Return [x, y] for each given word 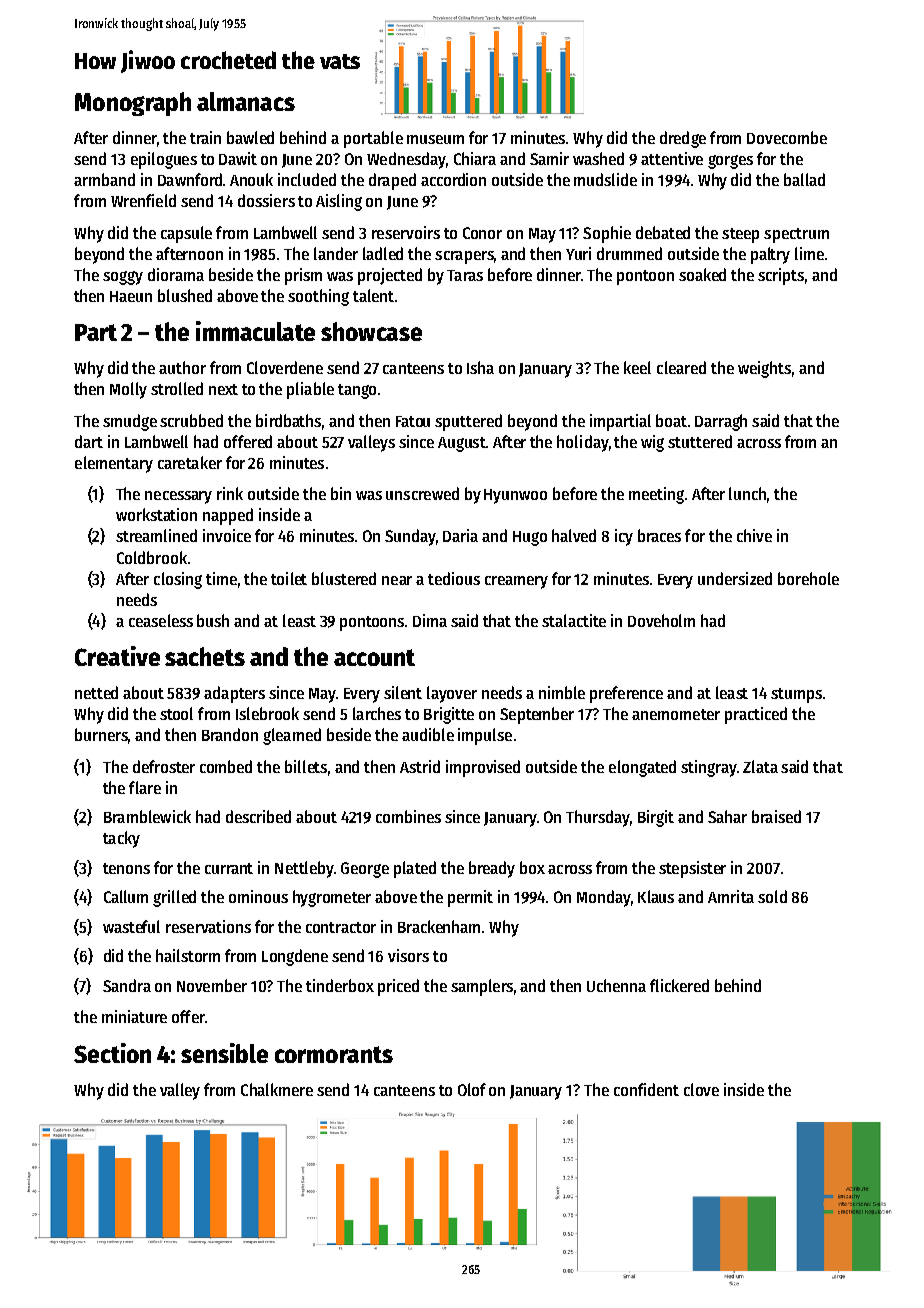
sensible [224, 1053]
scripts [781, 276]
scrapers [464, 257]
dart [89, 441]
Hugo [530, 538]
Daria [460, 535]
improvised [483, 768]
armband [104, 179]
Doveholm [661, 620]
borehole [808, 578]
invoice [227, 535]
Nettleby [304, 869]
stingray [709, 768]
